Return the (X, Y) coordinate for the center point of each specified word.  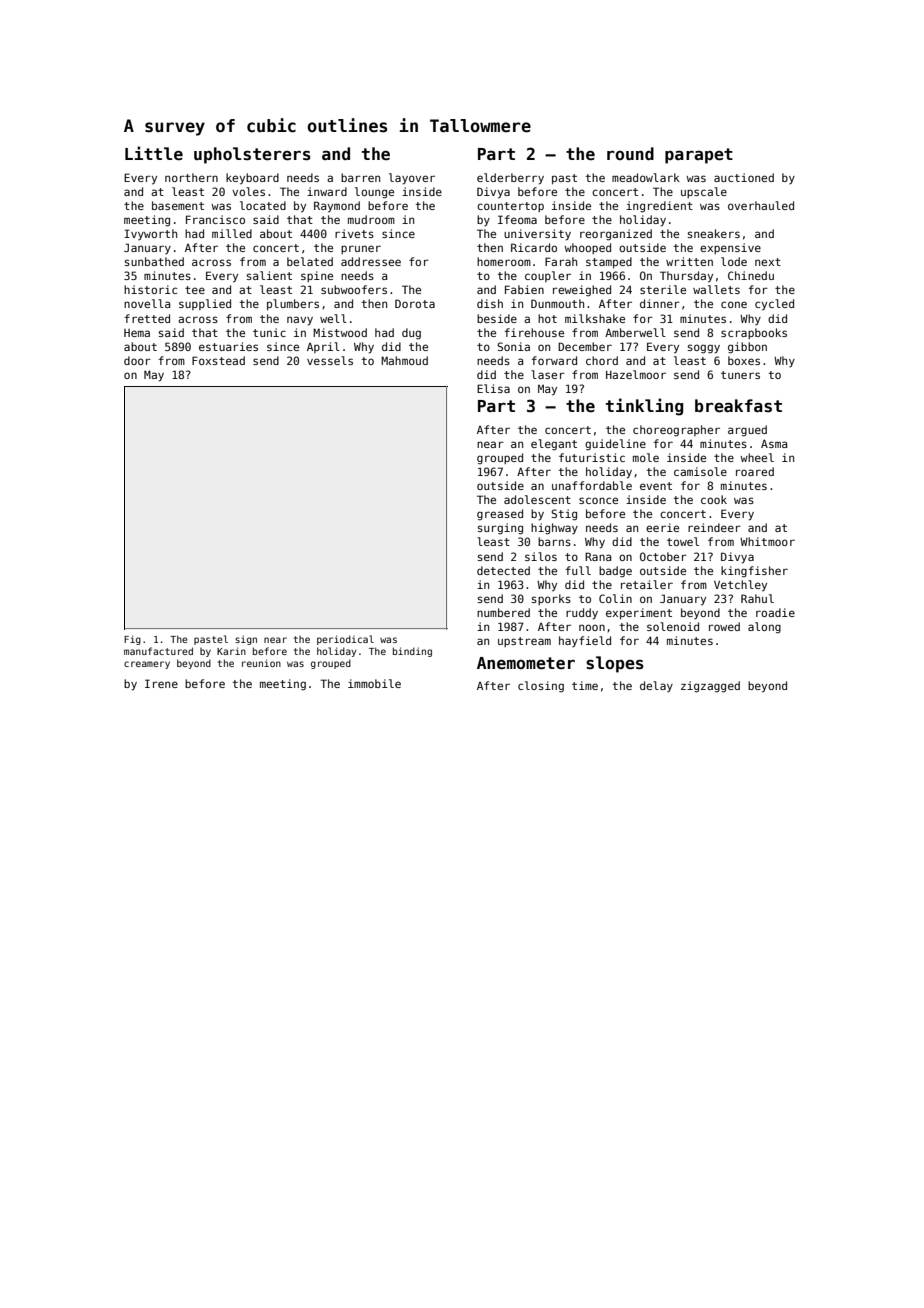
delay (656, 686)
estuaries (228, 346)
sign (246, 640)
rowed (724, 626)
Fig (132, 640)
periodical (345, 640)
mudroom (371, 219)
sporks (551, 599)
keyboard (252, 179)
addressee (371, 261)
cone (734, 304)
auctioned (744, 177)
